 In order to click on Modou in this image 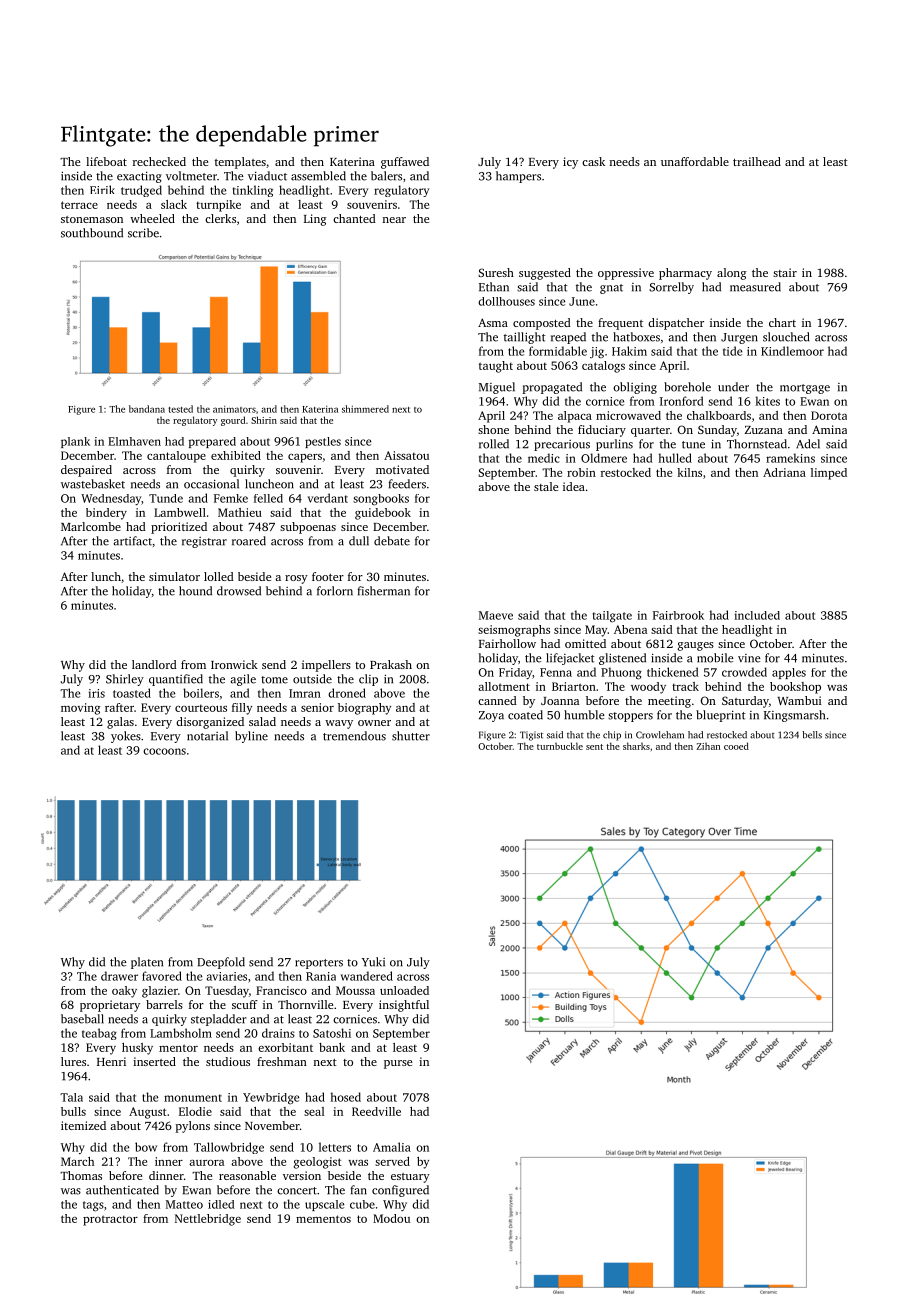, I will do `click(391, 1218)`.
